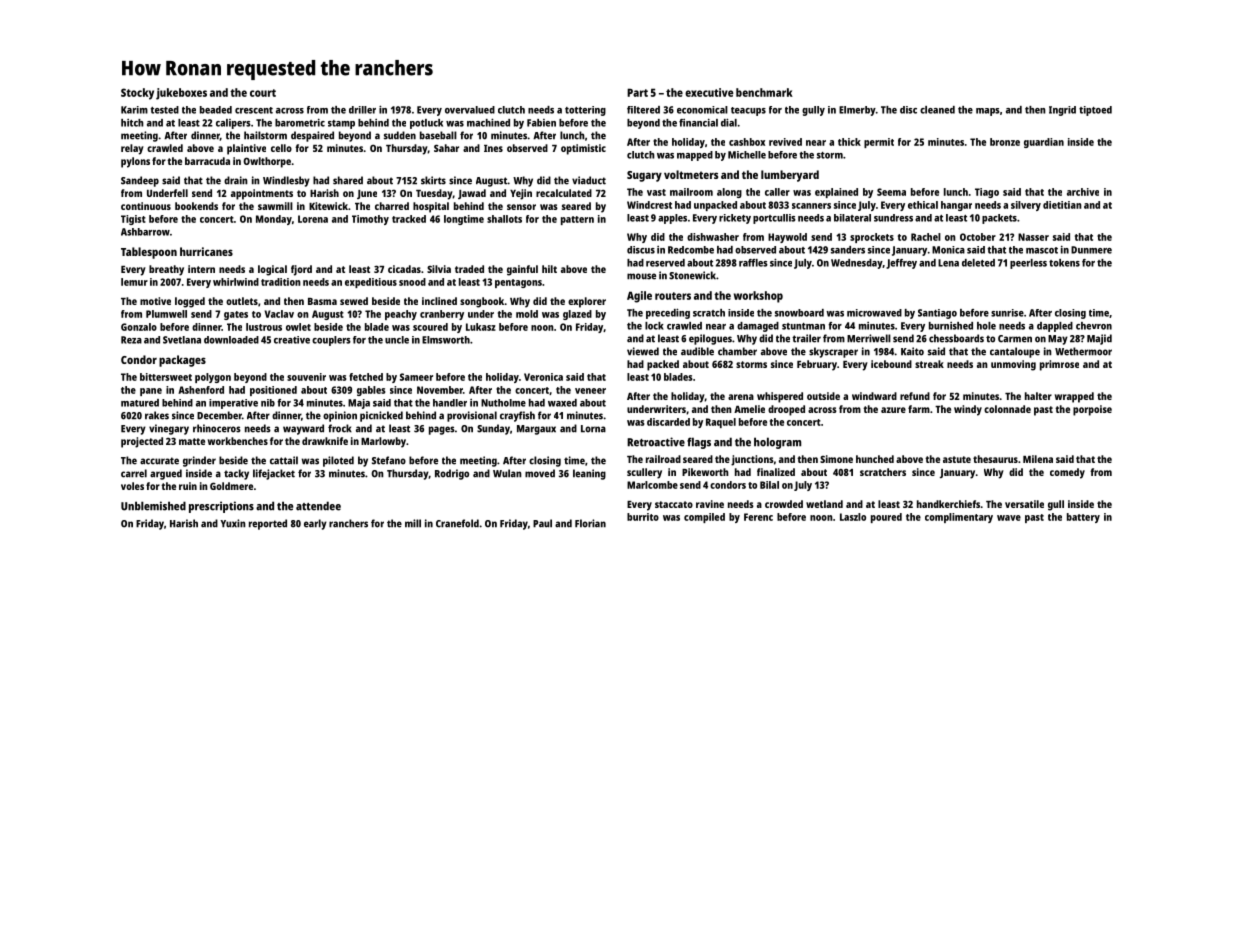  Describe the element at coordinates (758, 517) in the image. I see `Ferenc` at that location.
